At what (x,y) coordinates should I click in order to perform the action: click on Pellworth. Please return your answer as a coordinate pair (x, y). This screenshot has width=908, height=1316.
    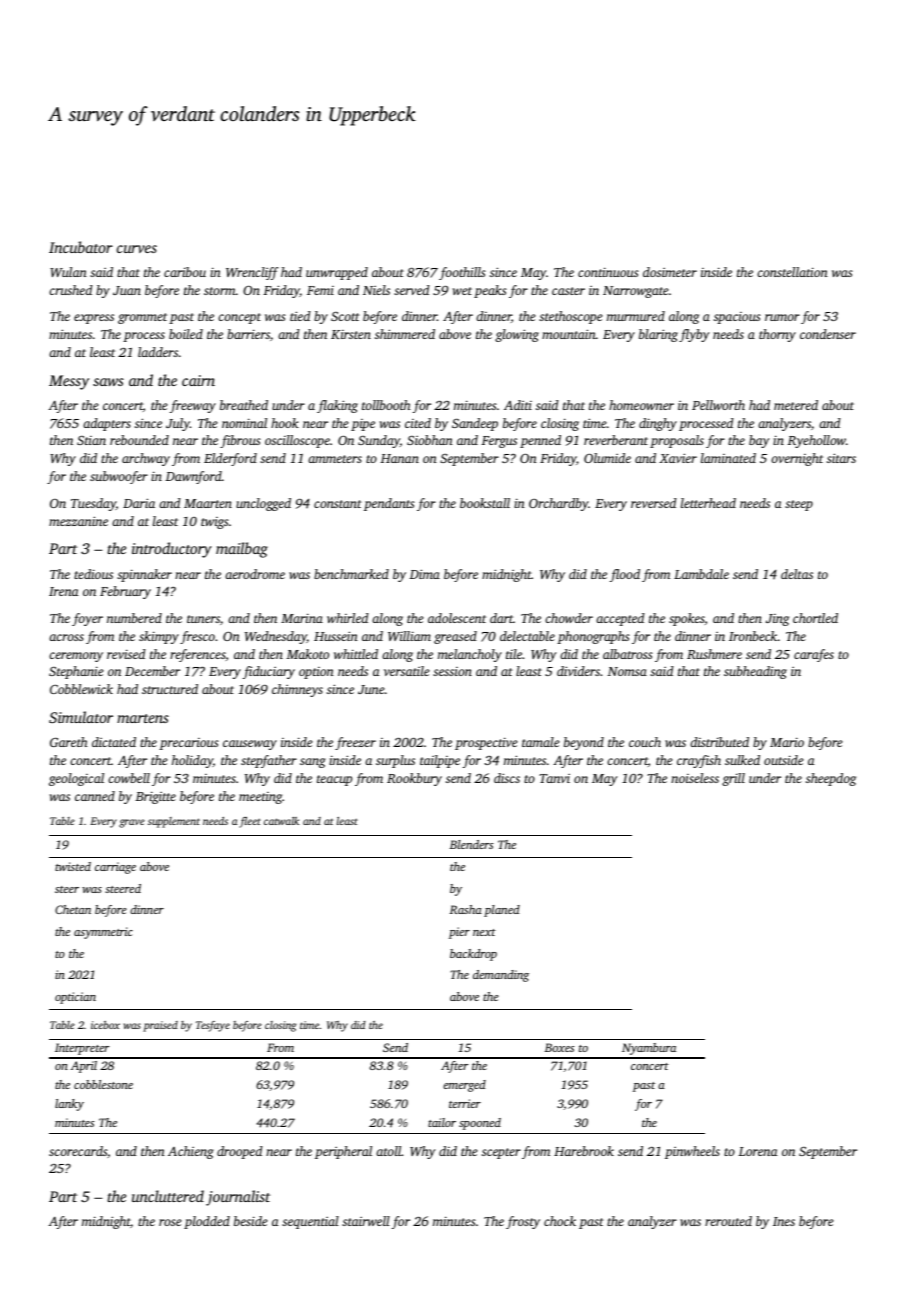
    Looking at the image, I should click on (718, 405).
